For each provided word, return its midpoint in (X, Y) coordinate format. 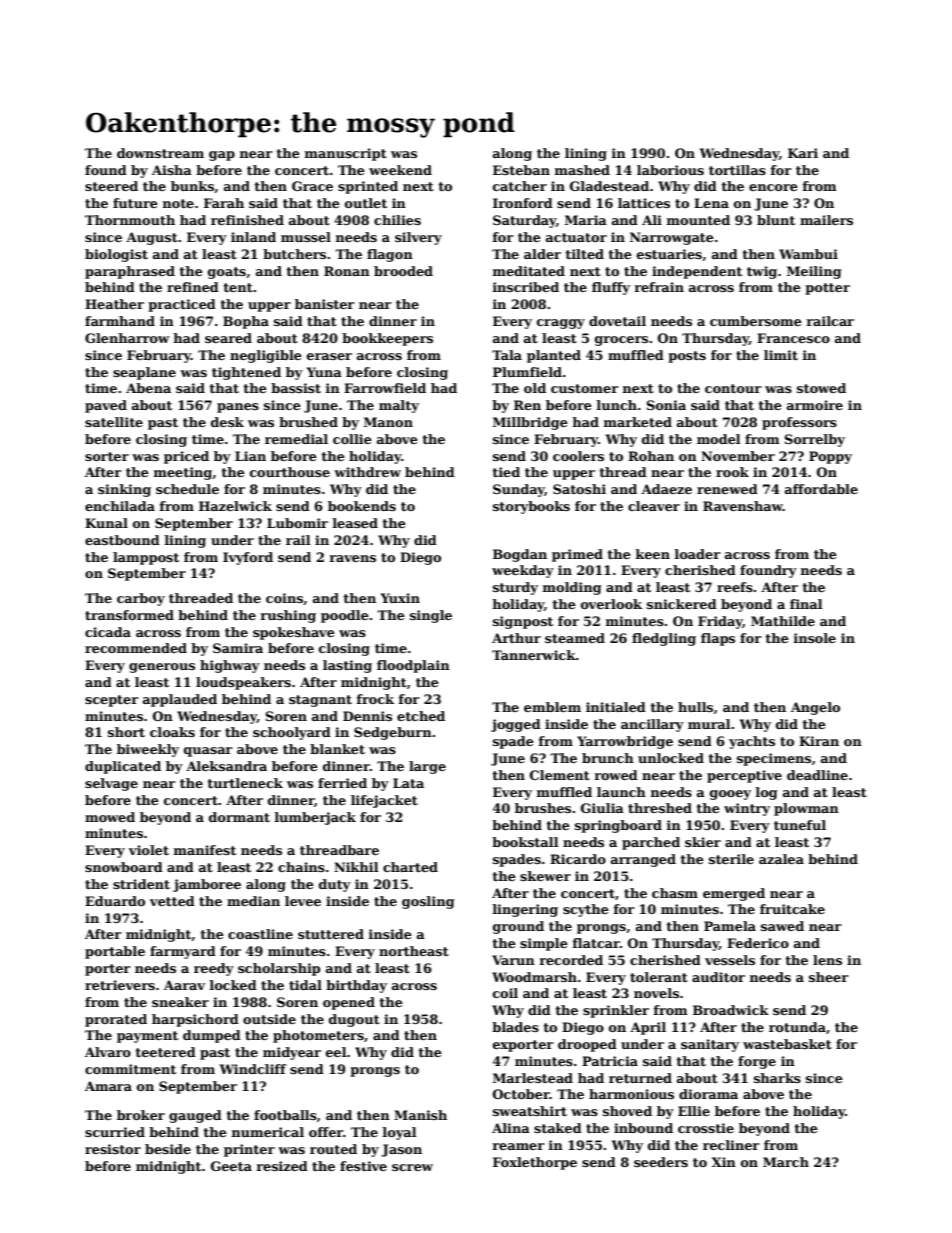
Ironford (523, 203)
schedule (187, 489)
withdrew (367, 472)
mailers (826, 220)
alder (542, 254)
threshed (660, 808)
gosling (428, 902)
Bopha (246, 322)
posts (687, 357)
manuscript (346, 154)
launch (621, 792)
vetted (172, 901)
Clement (560, 775)
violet (149, 850)
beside (168, 1149)
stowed (821, 388)
